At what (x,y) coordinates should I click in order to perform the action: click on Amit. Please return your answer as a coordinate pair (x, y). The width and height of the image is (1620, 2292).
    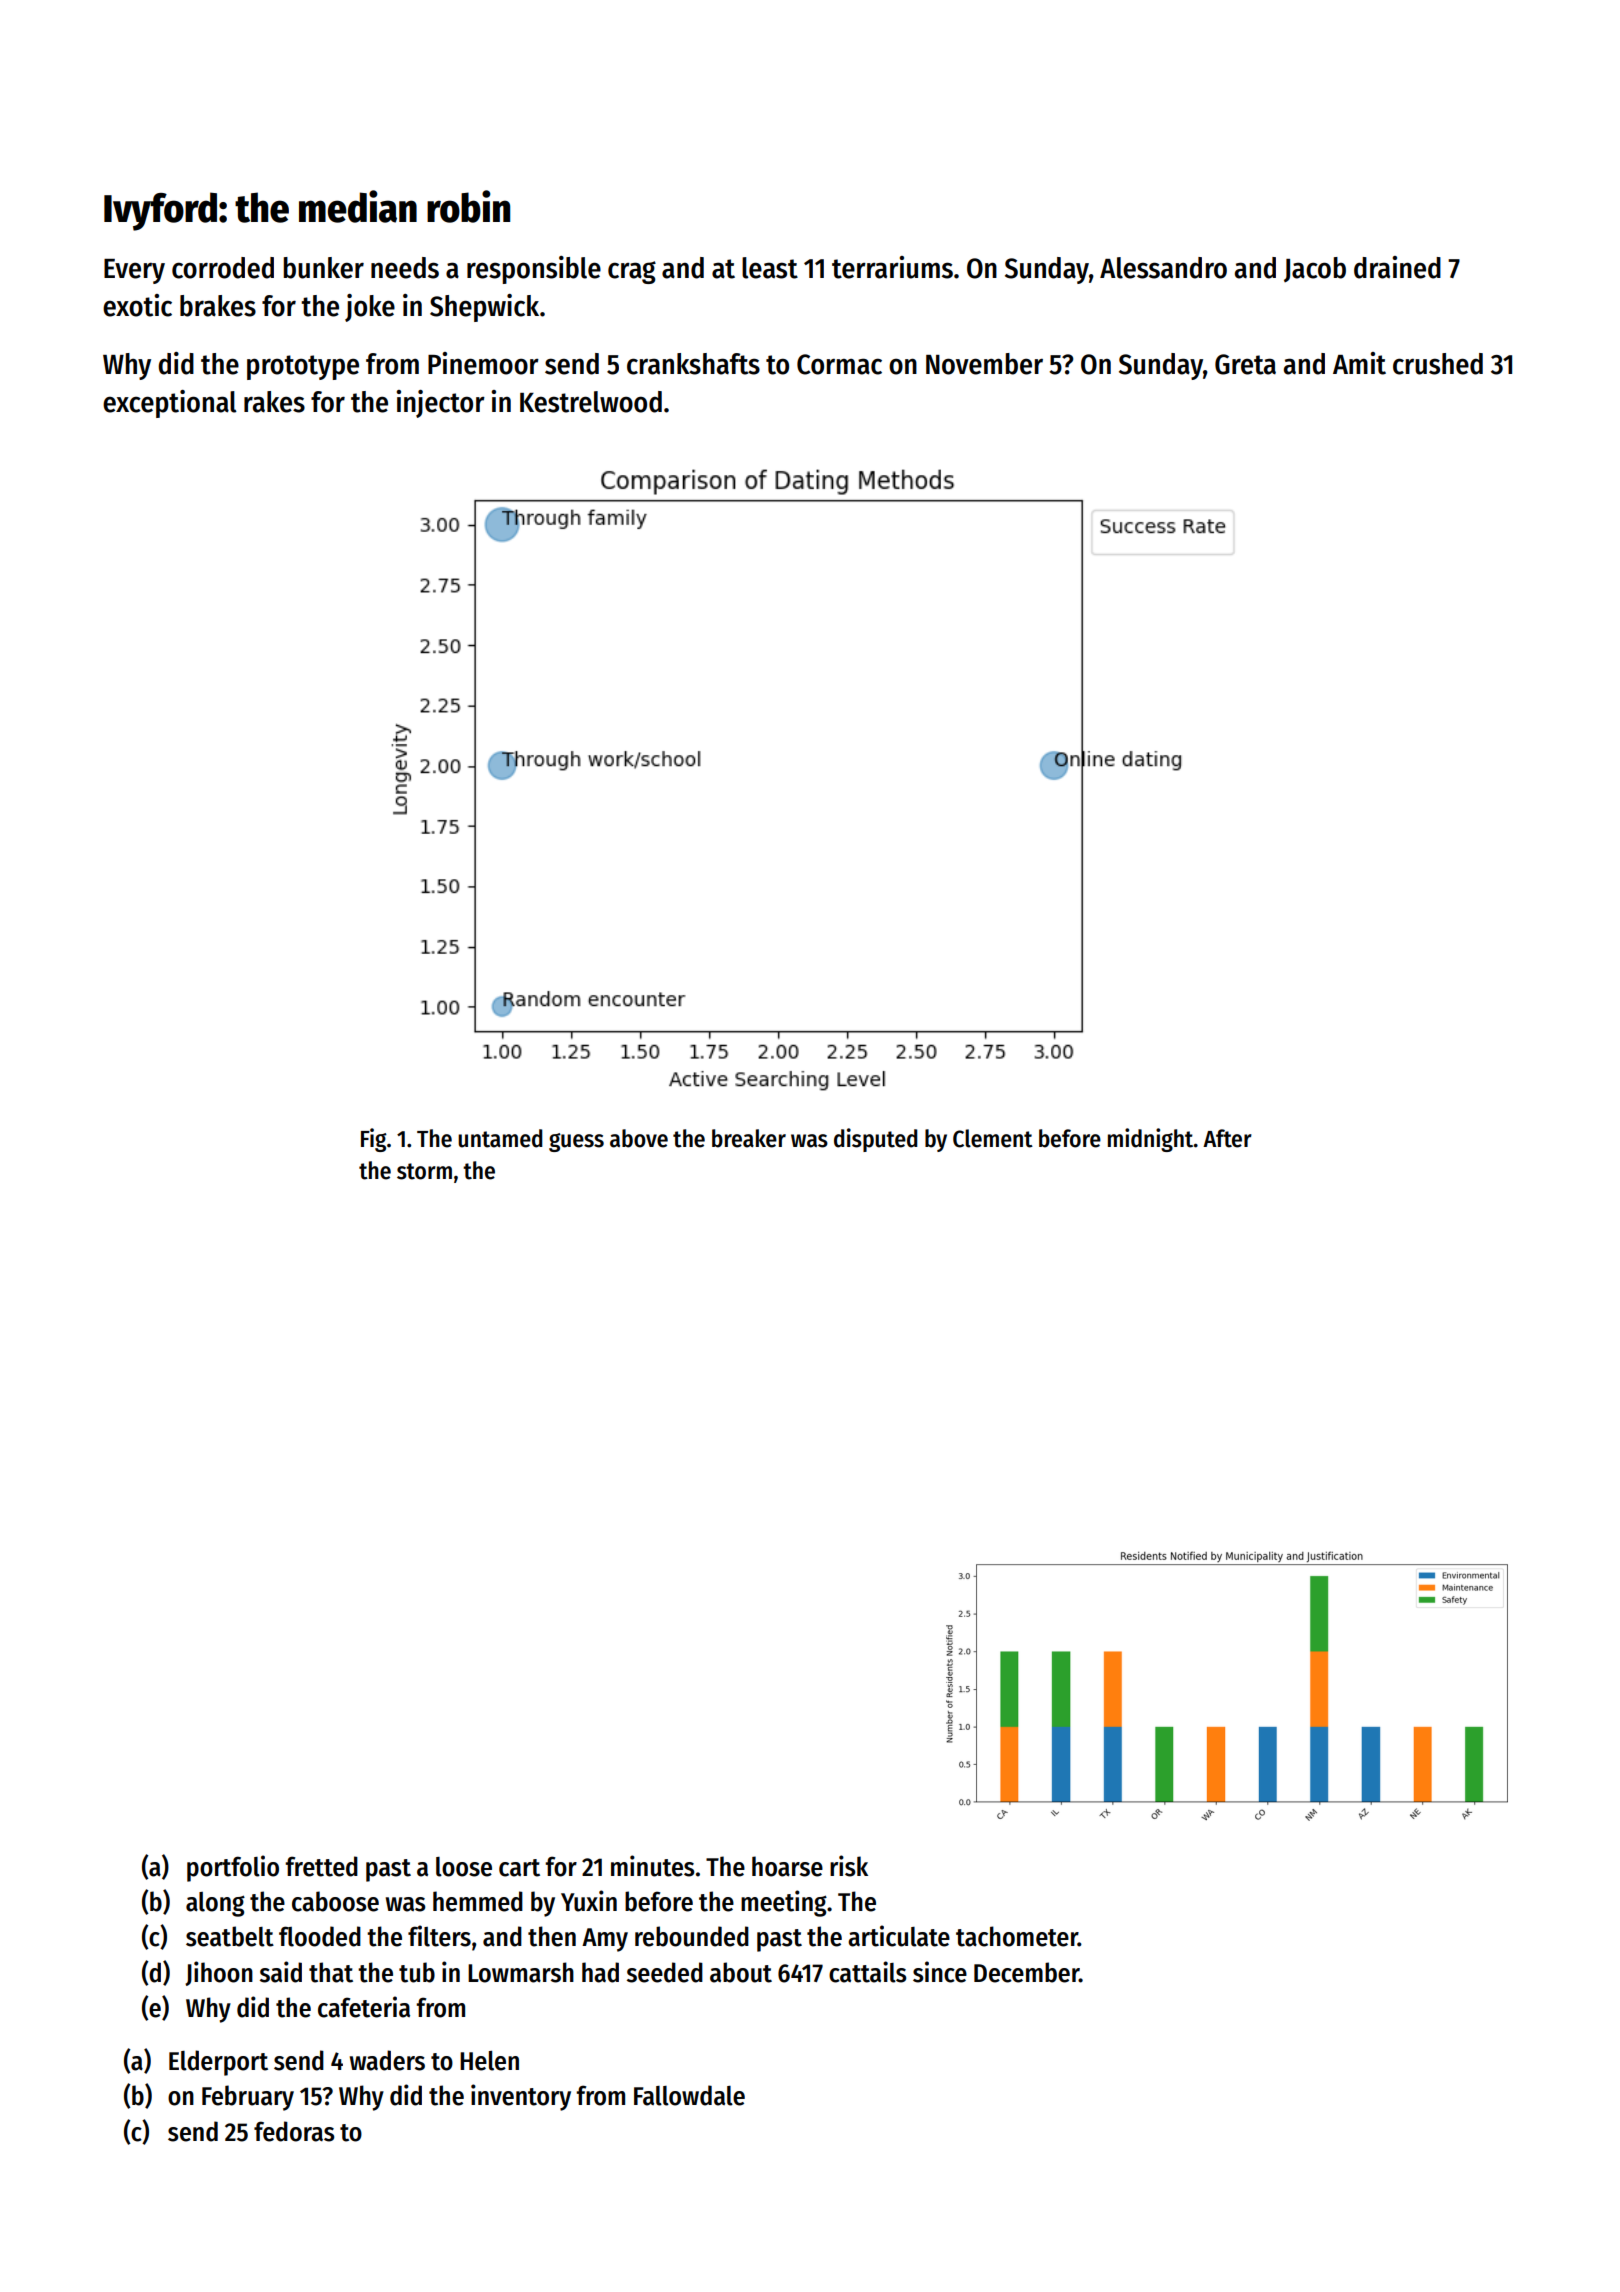
    Looking at the image, I should click on (1359, 363).
